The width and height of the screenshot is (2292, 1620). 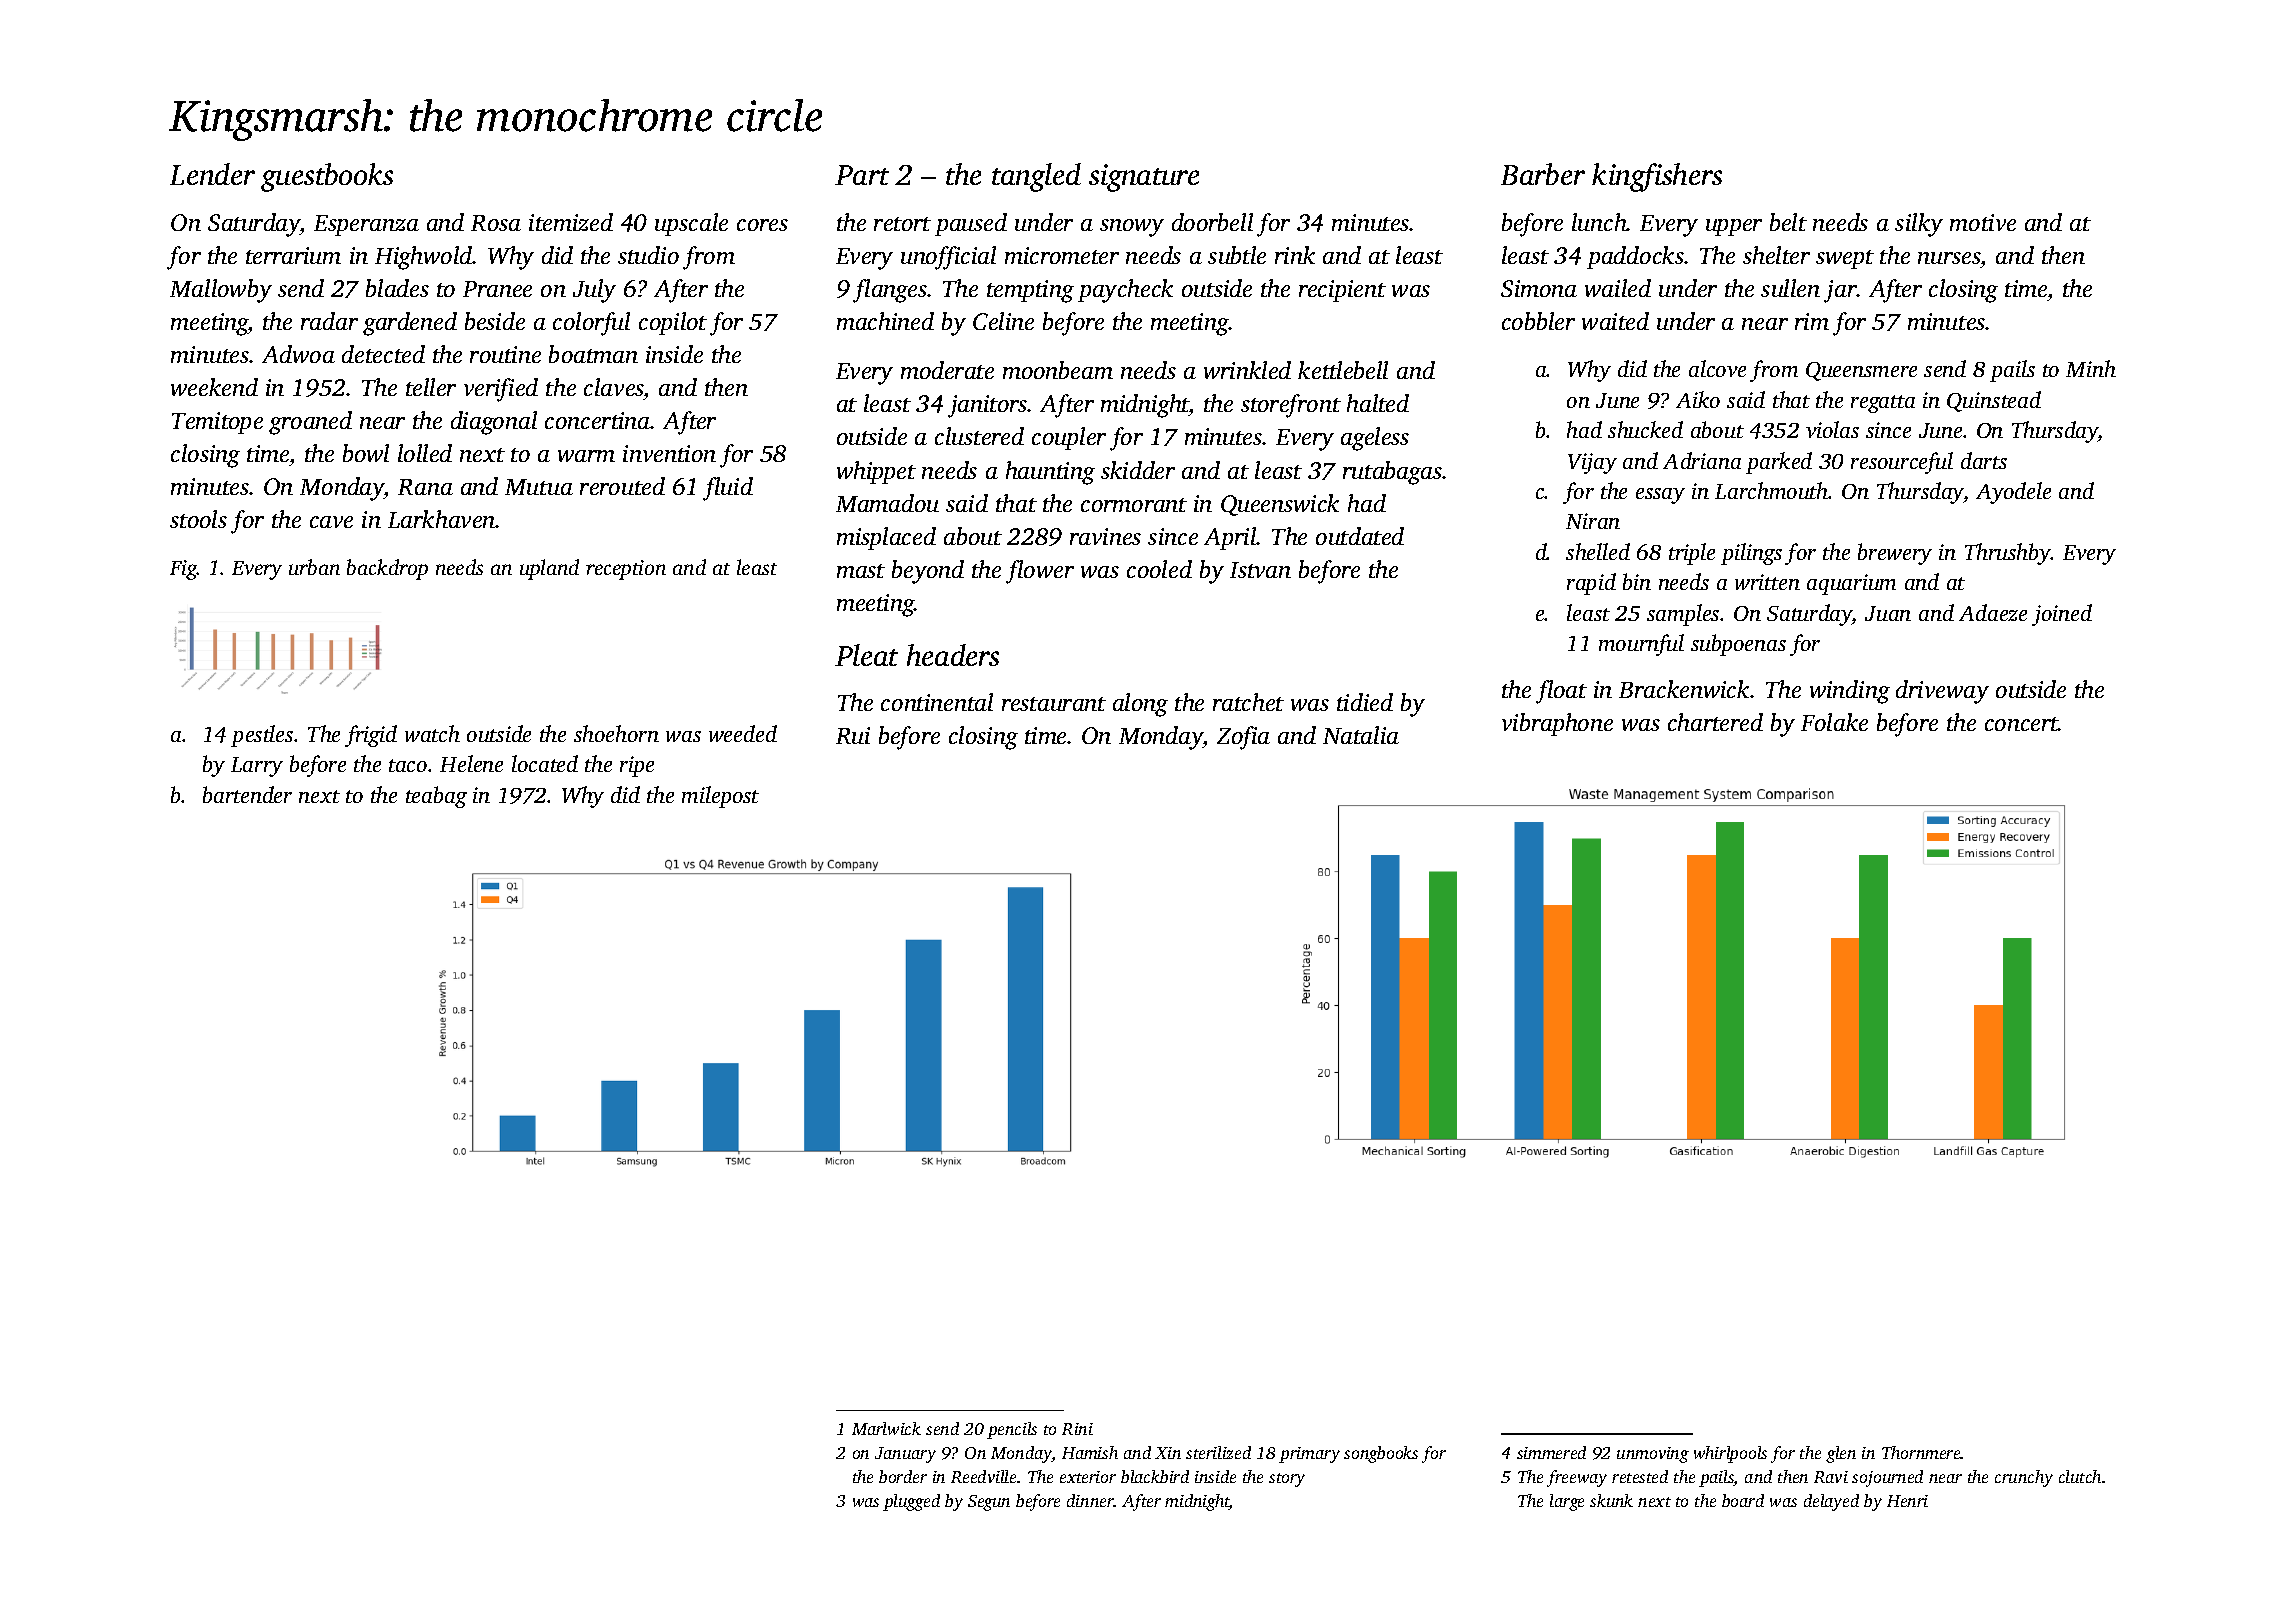 What do you see at coordinates (911, 1502) in the screenshot?
I see `plugged` at bounding box center [911, 1502].
